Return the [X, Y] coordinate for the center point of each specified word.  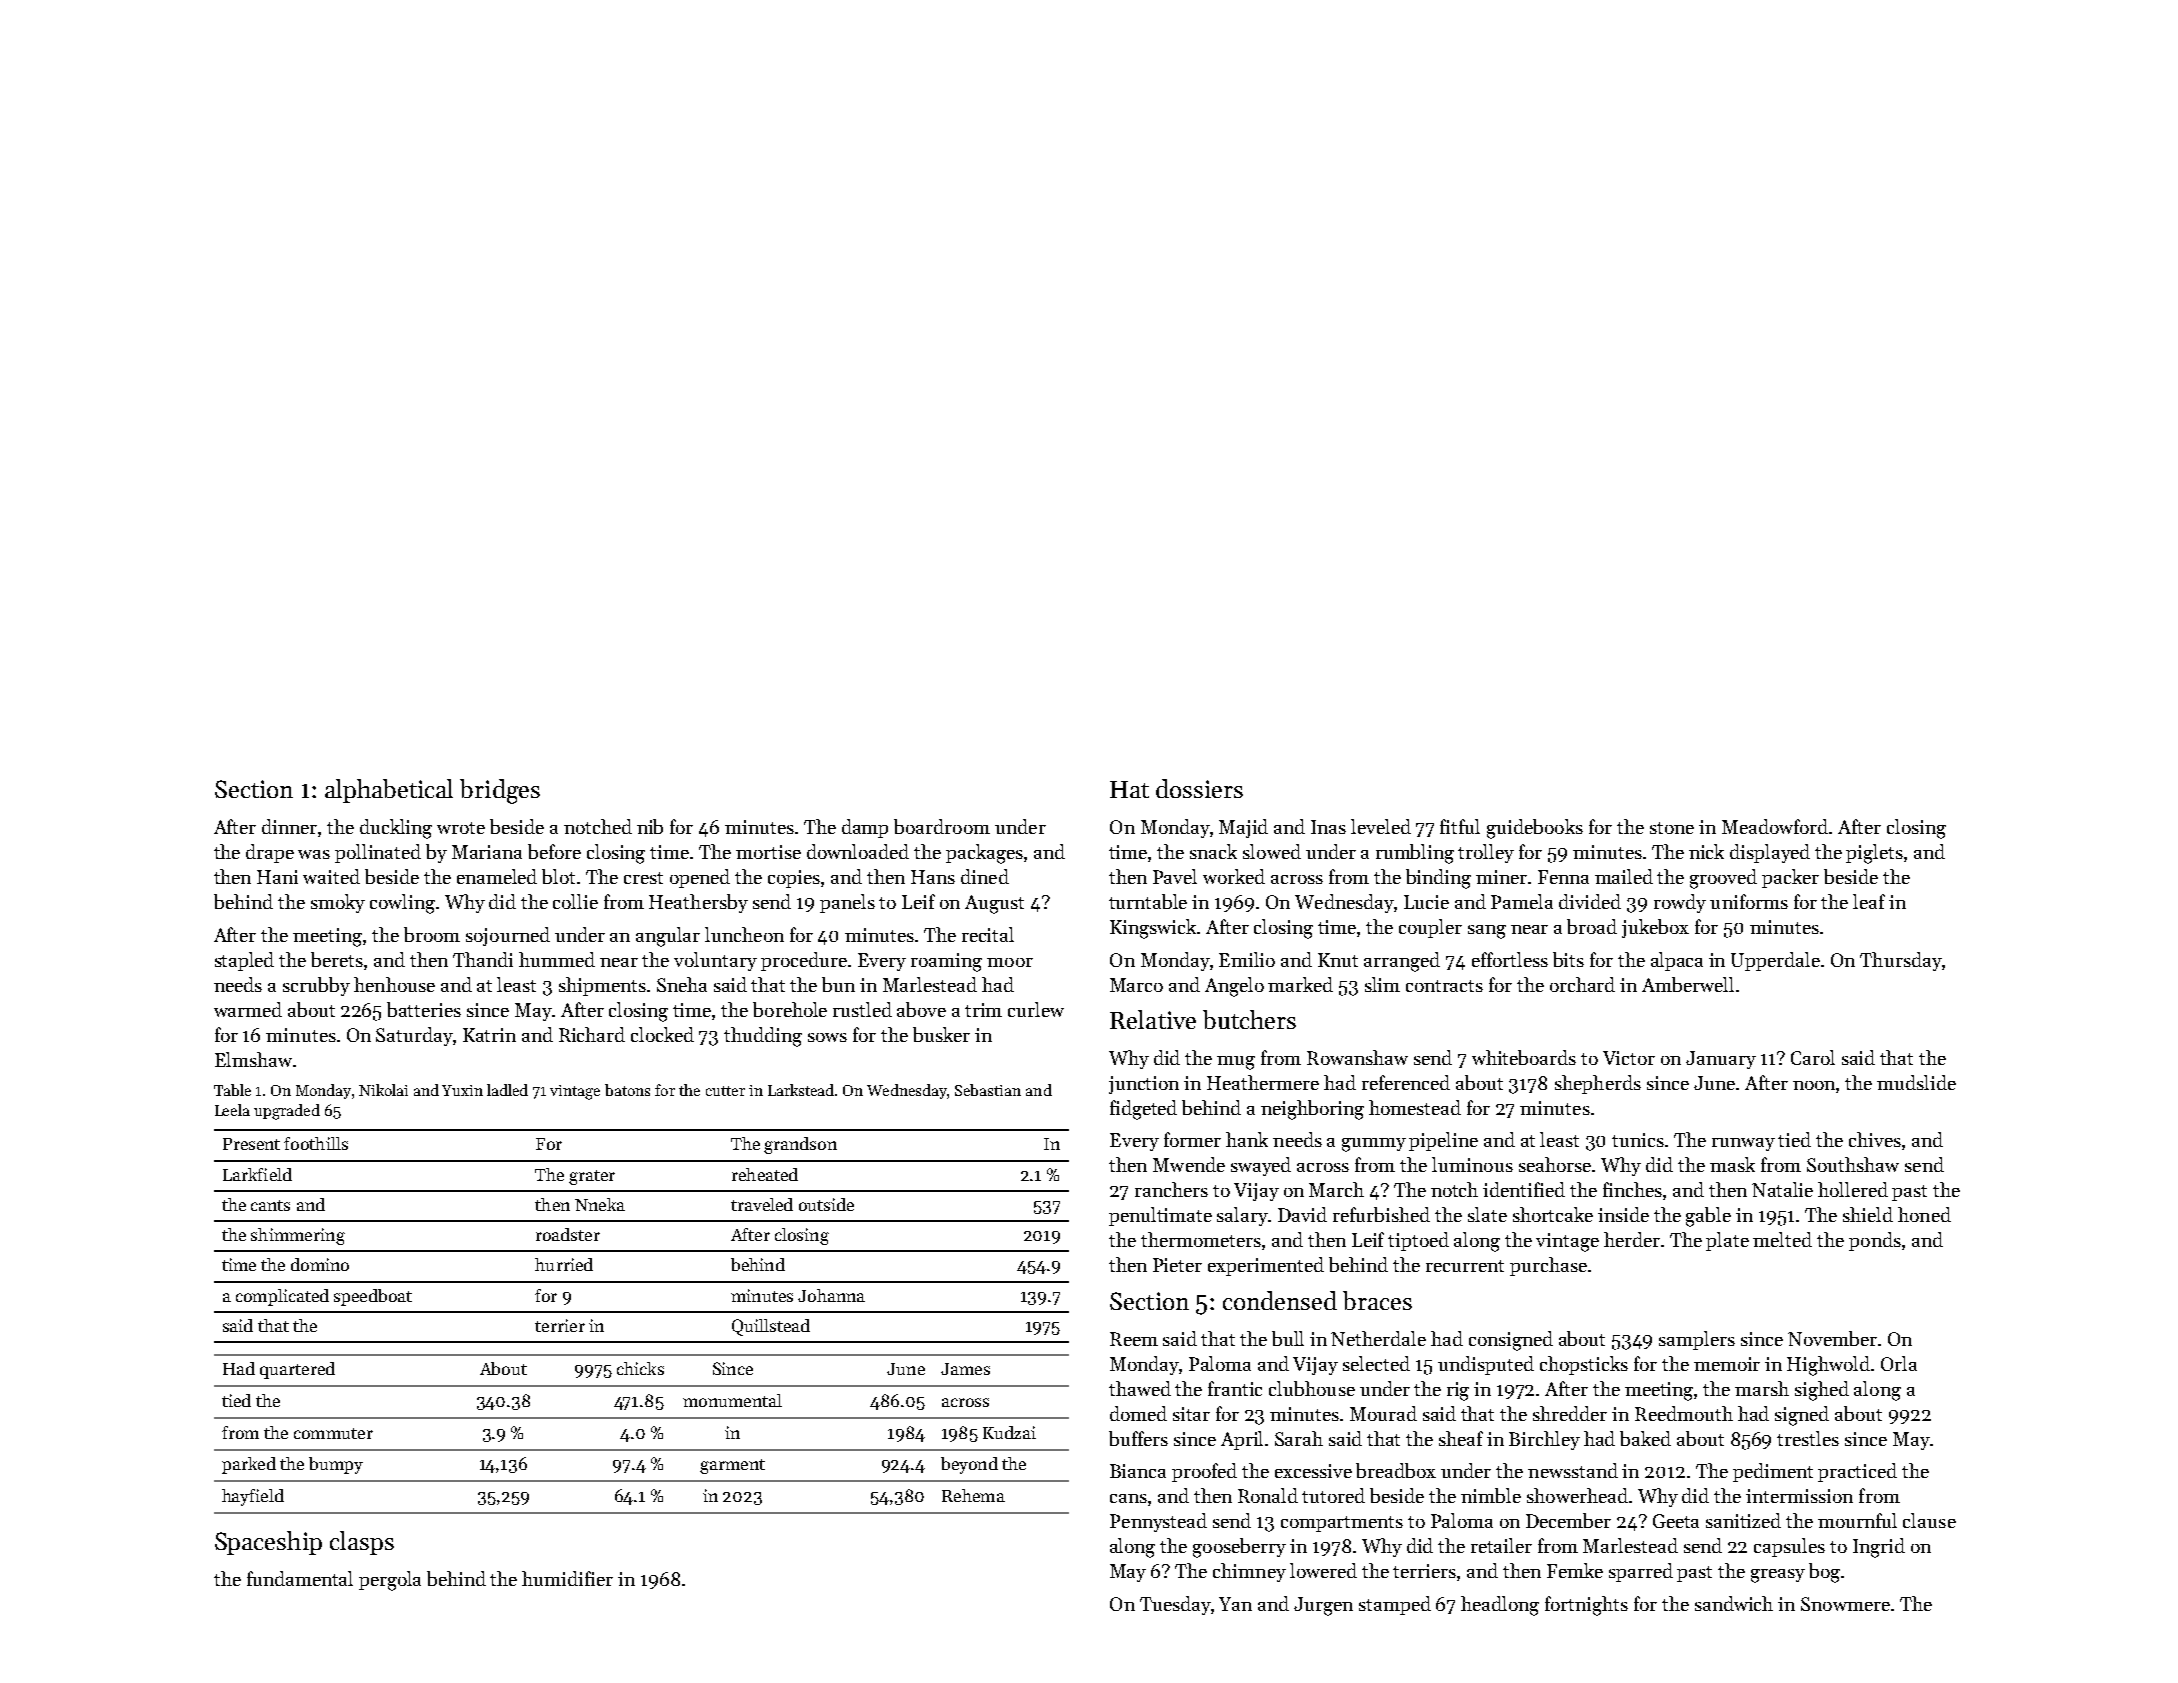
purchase [1548, 1266]
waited [331, 876]
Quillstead [771, 1327]
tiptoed [1418, 1241]
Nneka [600, 1204]
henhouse [394, 984]
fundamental [300, 1578]
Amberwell [1688, 984]
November [1832, 1338]
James [965, 1369]
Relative [1153, 1019]
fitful [1460, 826]
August [994, 904]
